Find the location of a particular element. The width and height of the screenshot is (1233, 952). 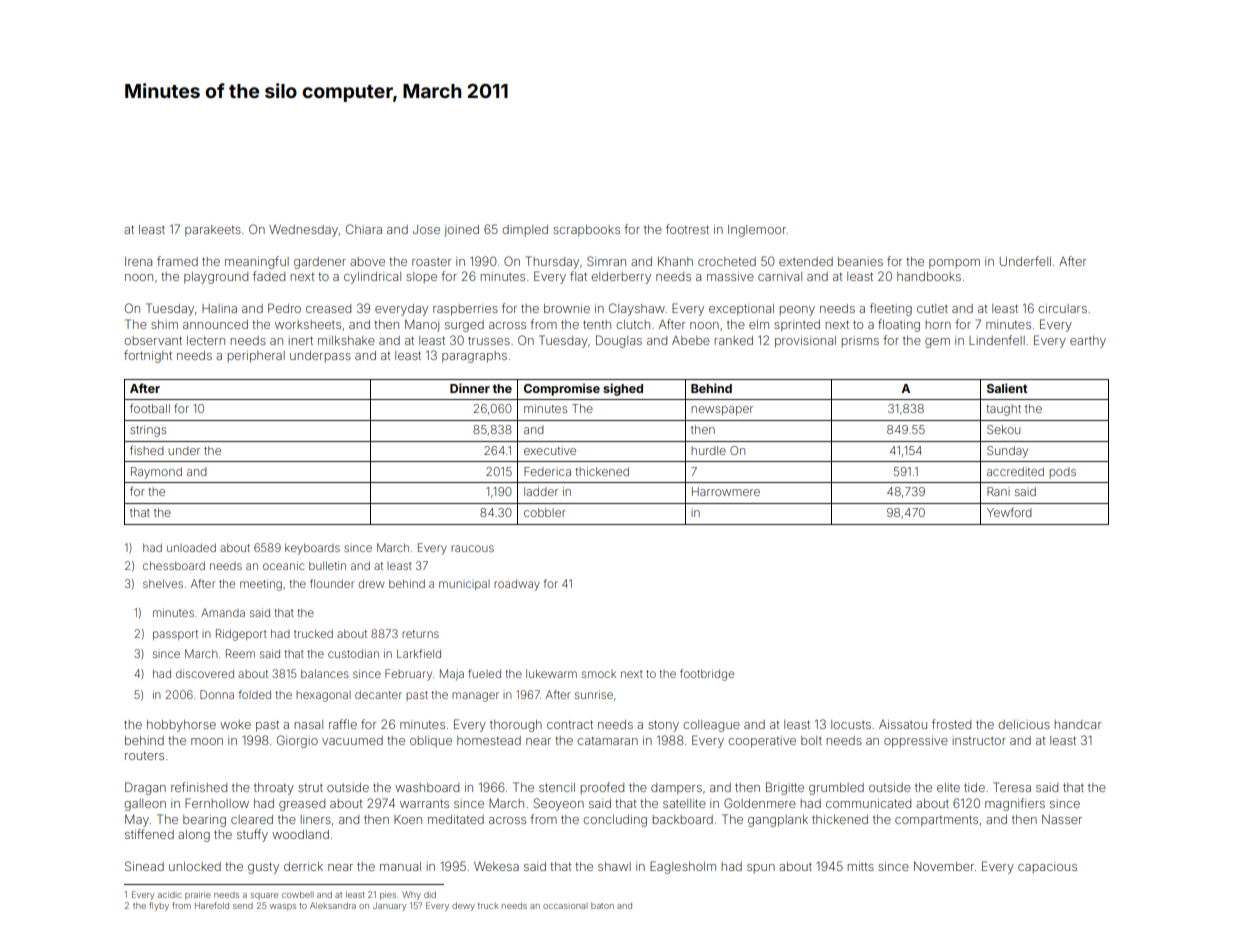

municipal is located at coordinates (464, 585).
